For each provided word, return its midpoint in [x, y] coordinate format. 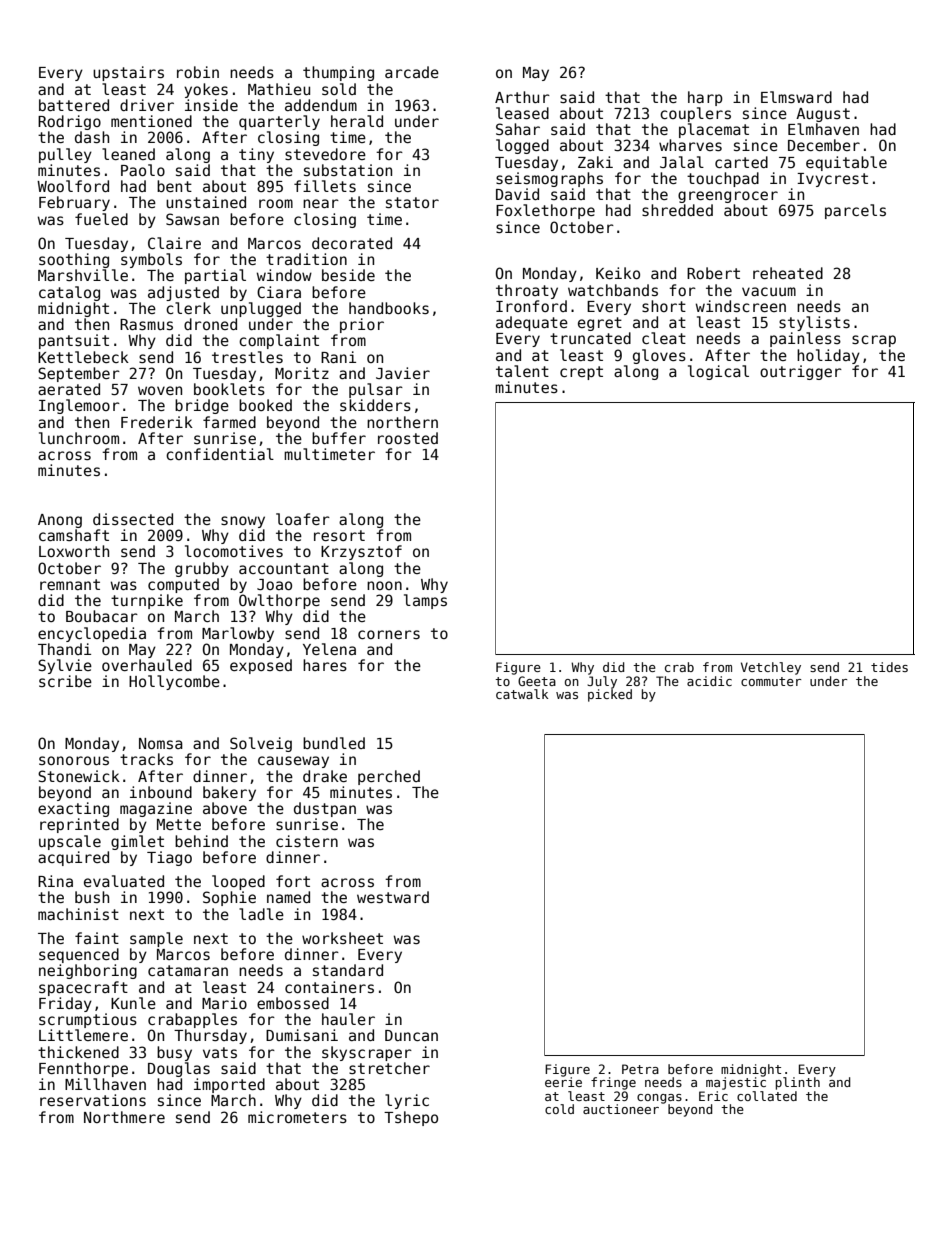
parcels [855, 211]
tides [889, 667]
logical [718, 372]
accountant [284, 568]
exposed [261, 666]
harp [705, 98]
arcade [412, 72]
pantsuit [74, 341]
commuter [771, 681]
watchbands [613, 290]
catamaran [188, 970]
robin [198, 72]
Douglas [179, 1069]
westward [393, 897]
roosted [408, 438]
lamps [425, 601]
